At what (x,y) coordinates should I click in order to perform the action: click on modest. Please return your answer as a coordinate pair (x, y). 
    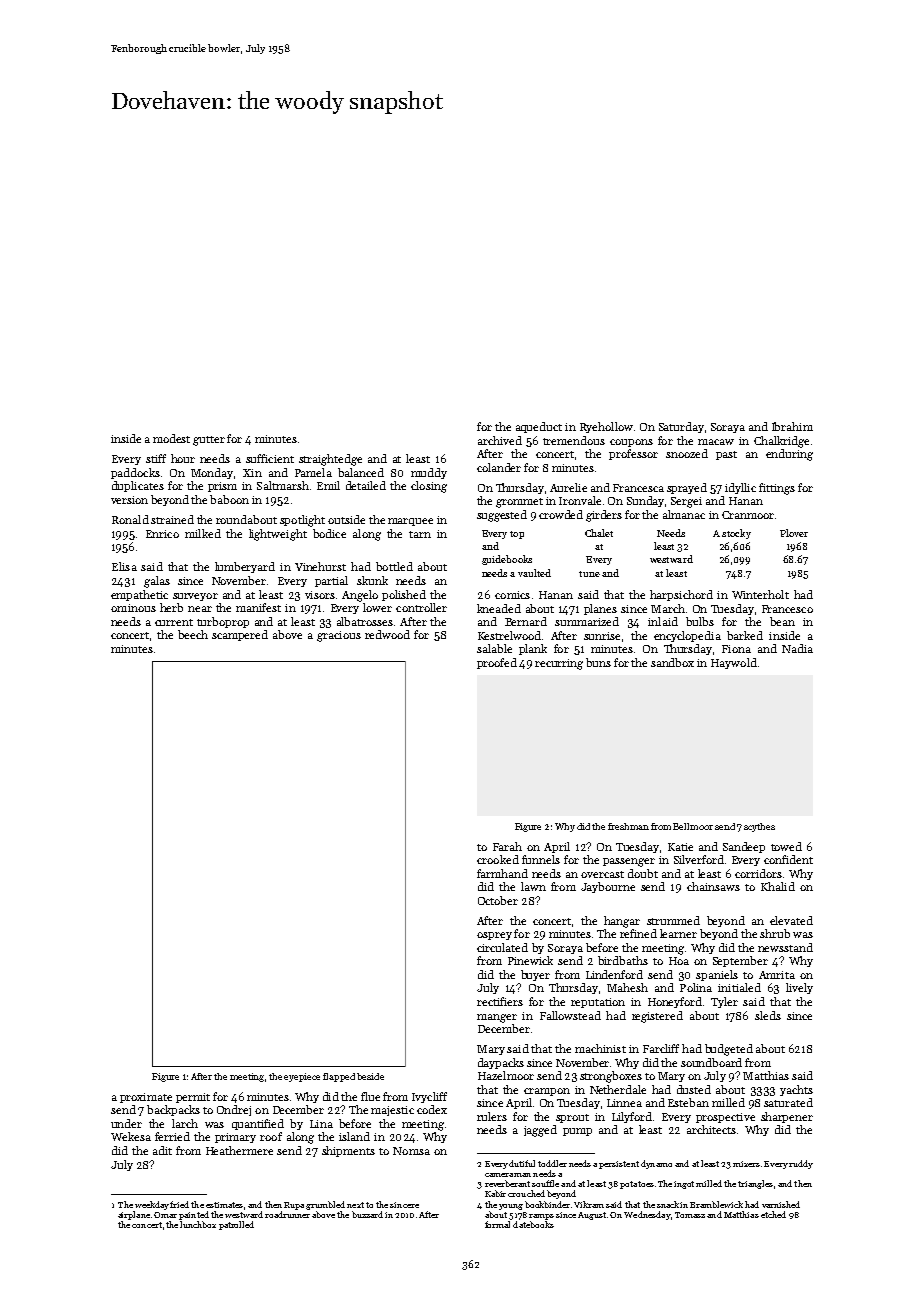
    Looking at the image, I should click on (171, 438).
